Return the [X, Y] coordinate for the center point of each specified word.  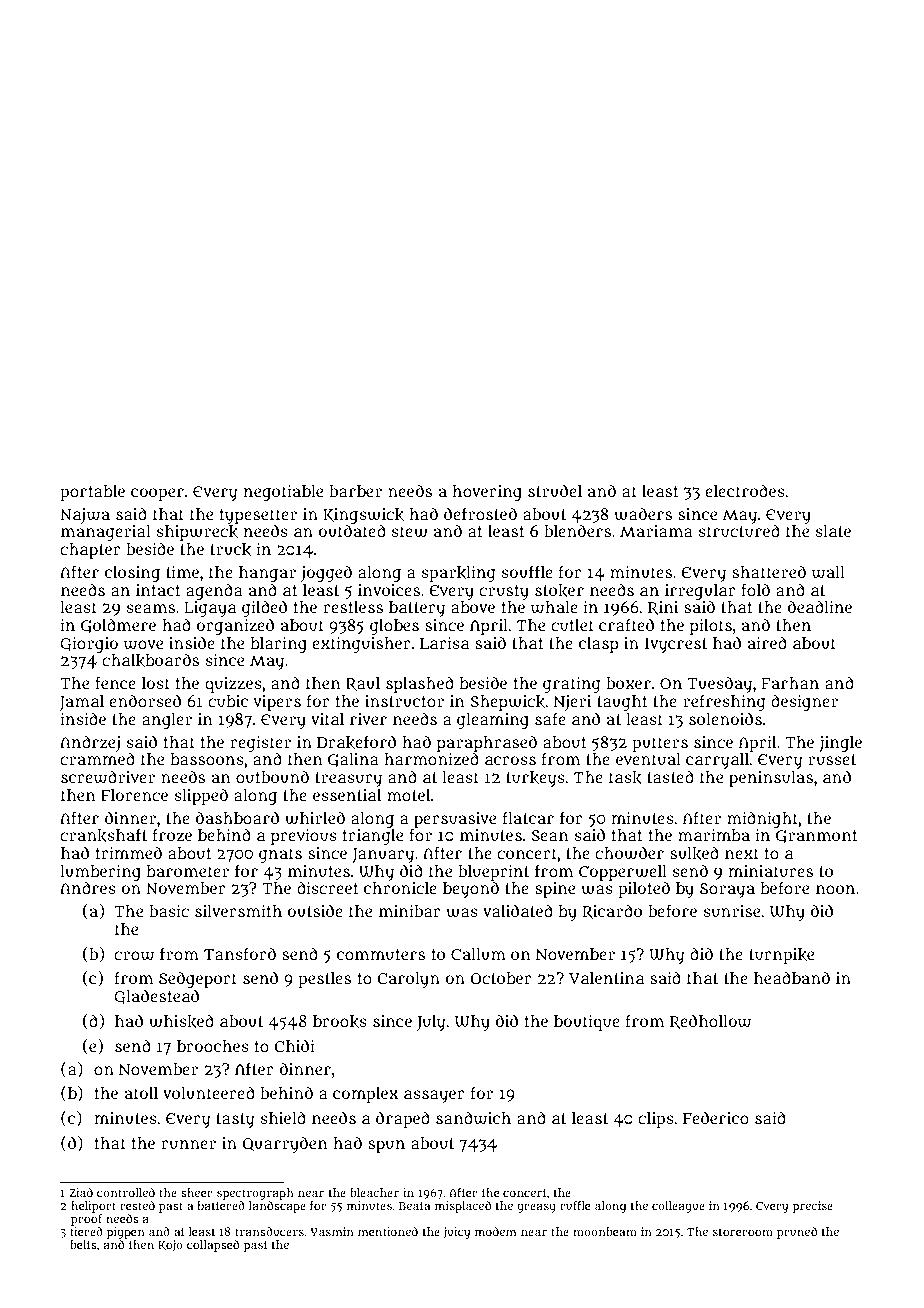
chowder [629, 853]
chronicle [400, 888]
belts [83, 1244]
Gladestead [156, 997]
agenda [214, 591]
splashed [420, 684]
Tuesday [719, 684]
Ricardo [612, 911]
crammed [97, 758]
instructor [404, 701]
